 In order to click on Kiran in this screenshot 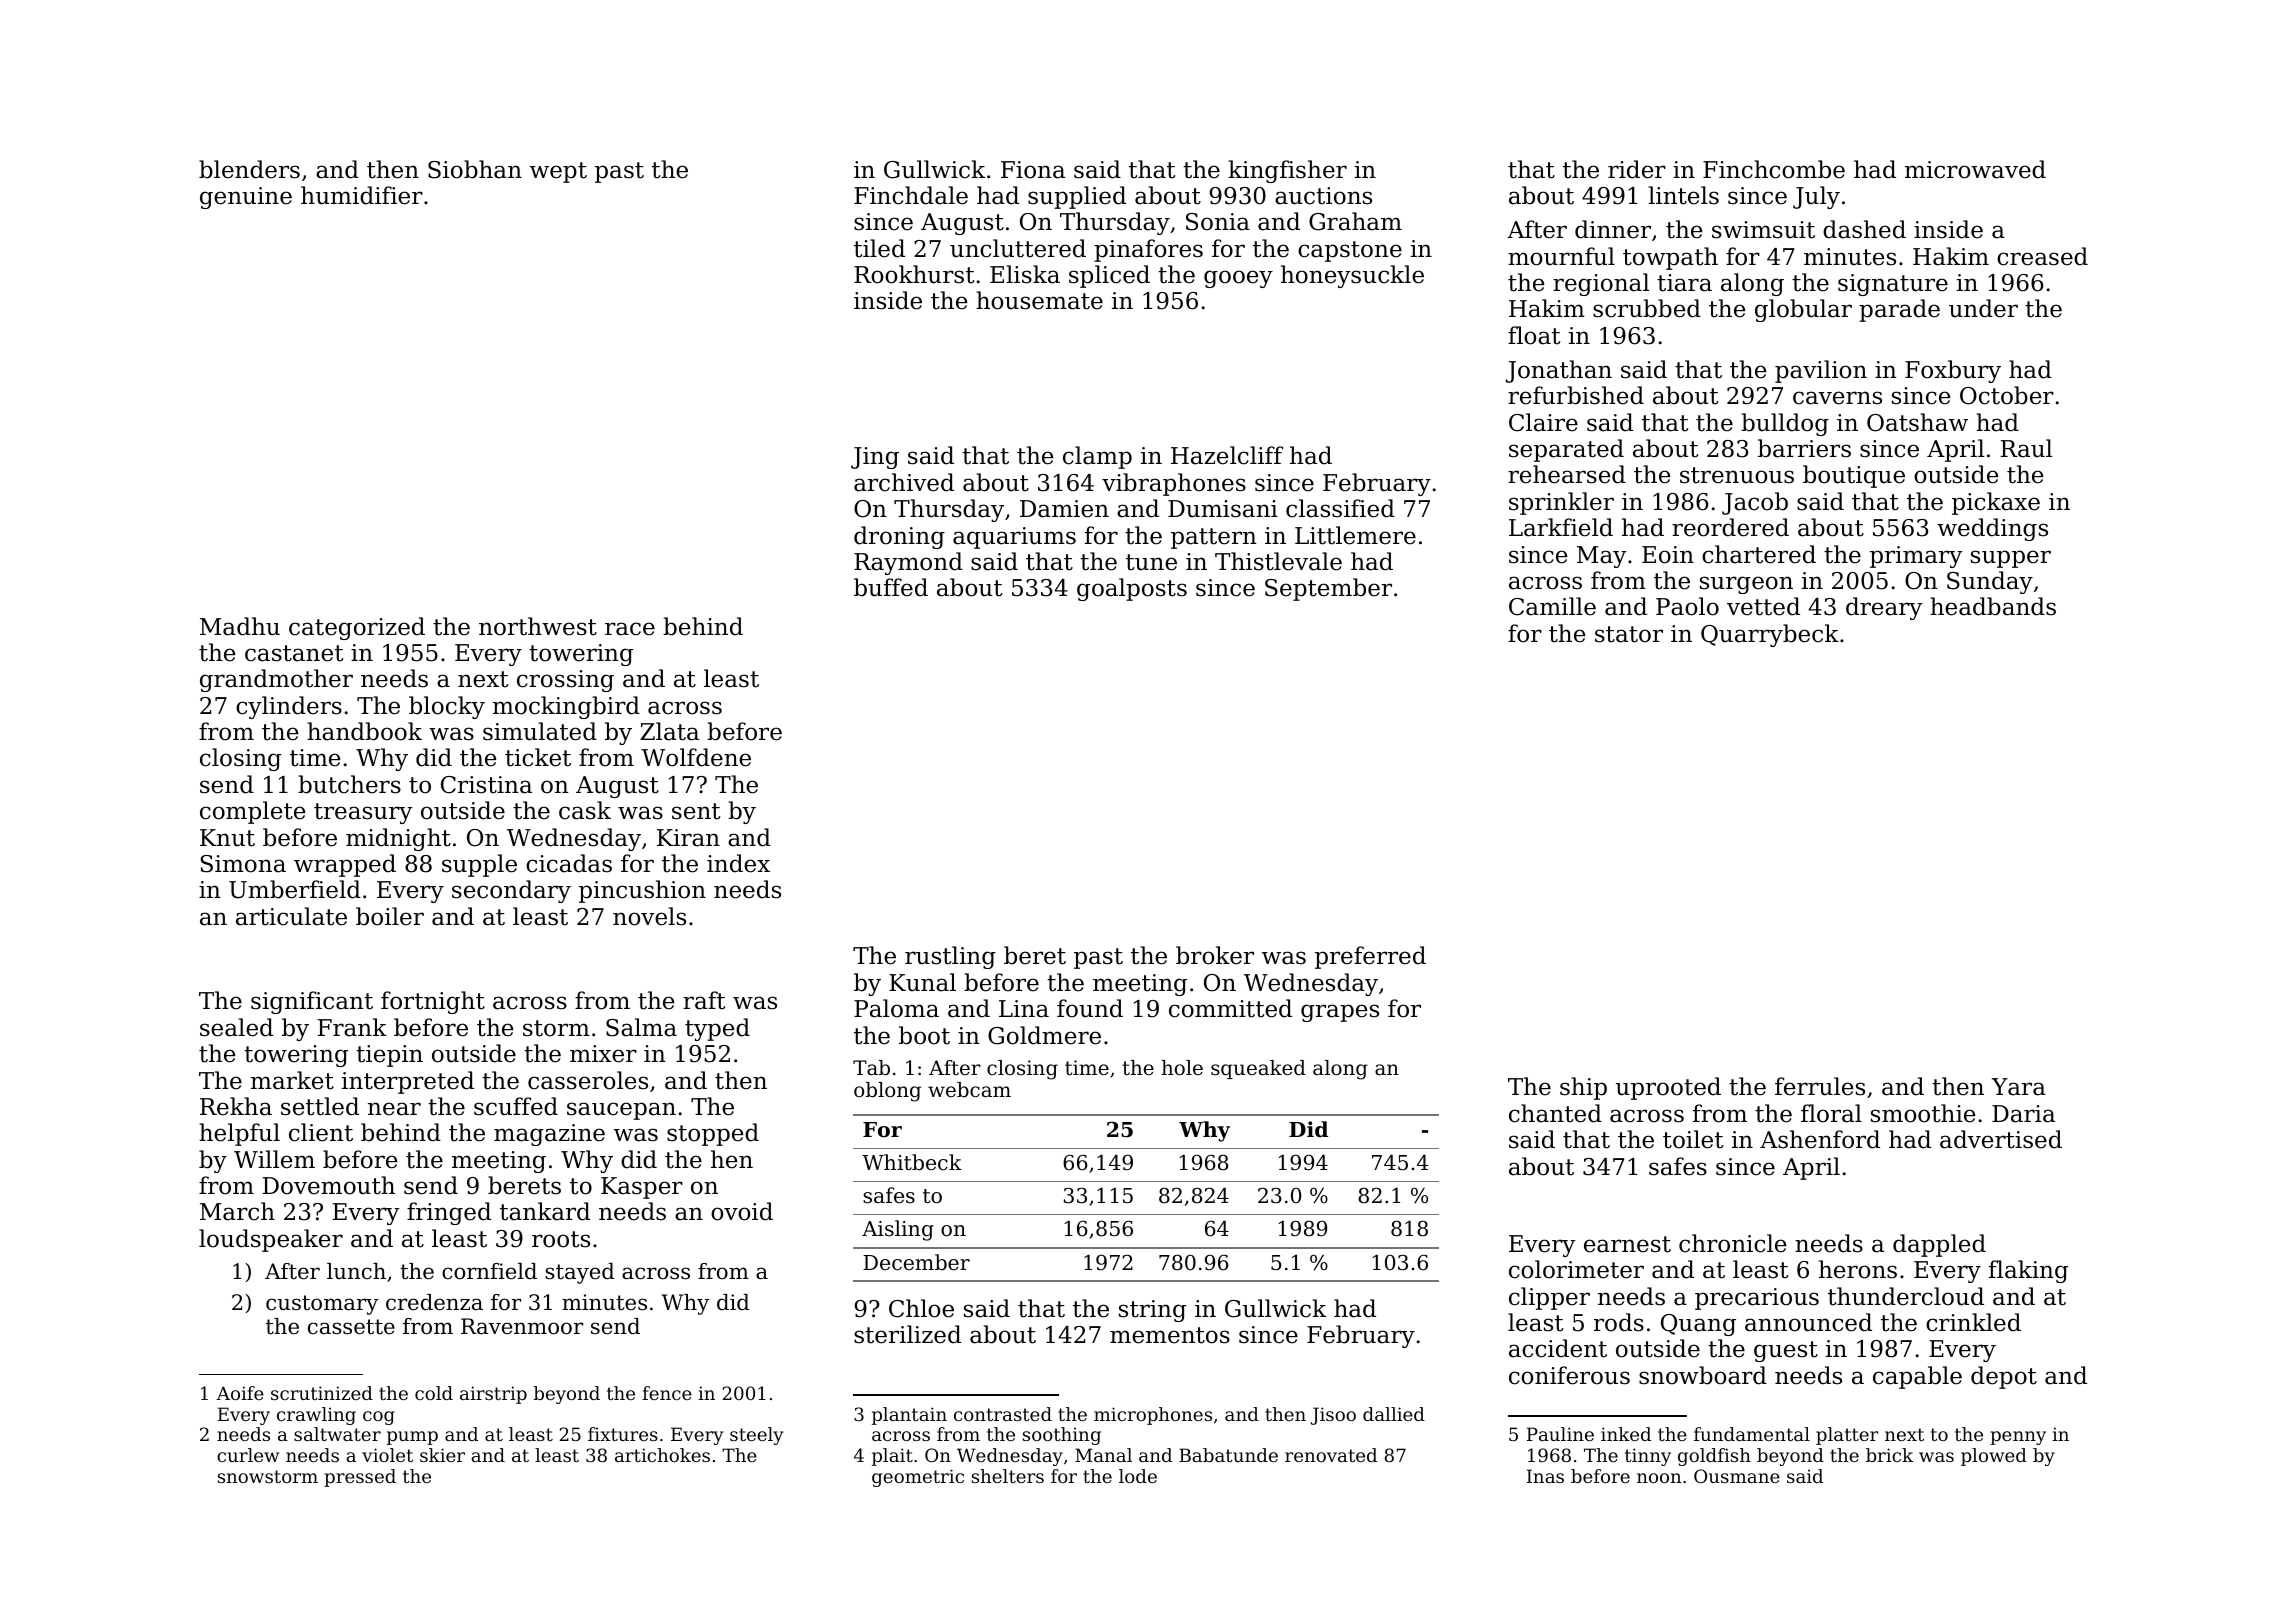, I will do `click(688, 838)`.
